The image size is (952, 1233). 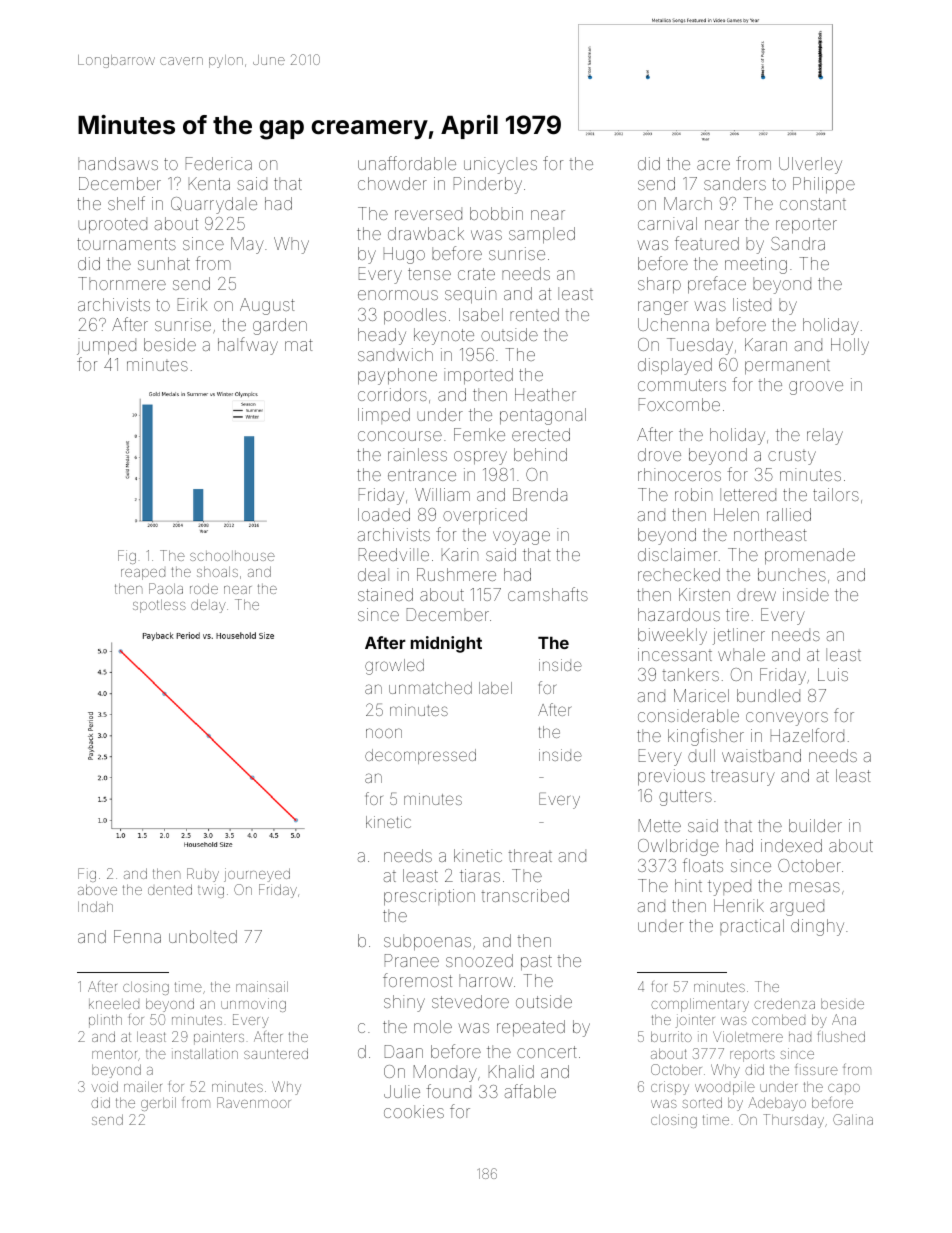 What do you see at coordinates (262, 986) in the screenshot?
I see `mainsail` at bounding box center [262, 986].
